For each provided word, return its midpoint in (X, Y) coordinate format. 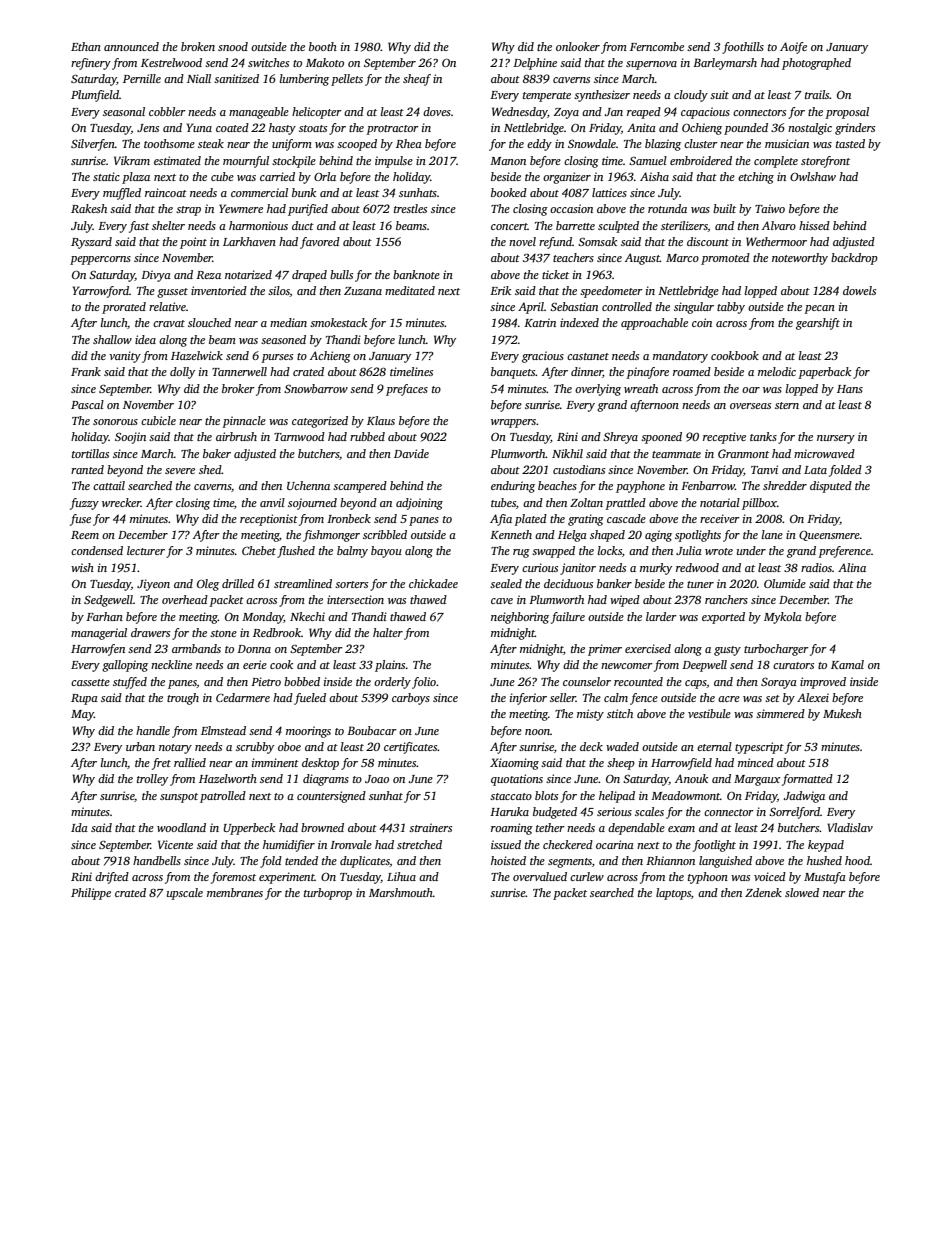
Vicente (175, 844)
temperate (547, 97)
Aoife (793, 48)
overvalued (540, 876)
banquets (513, 373)
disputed (831, 487)
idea (145, 339)
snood (233, 46)
